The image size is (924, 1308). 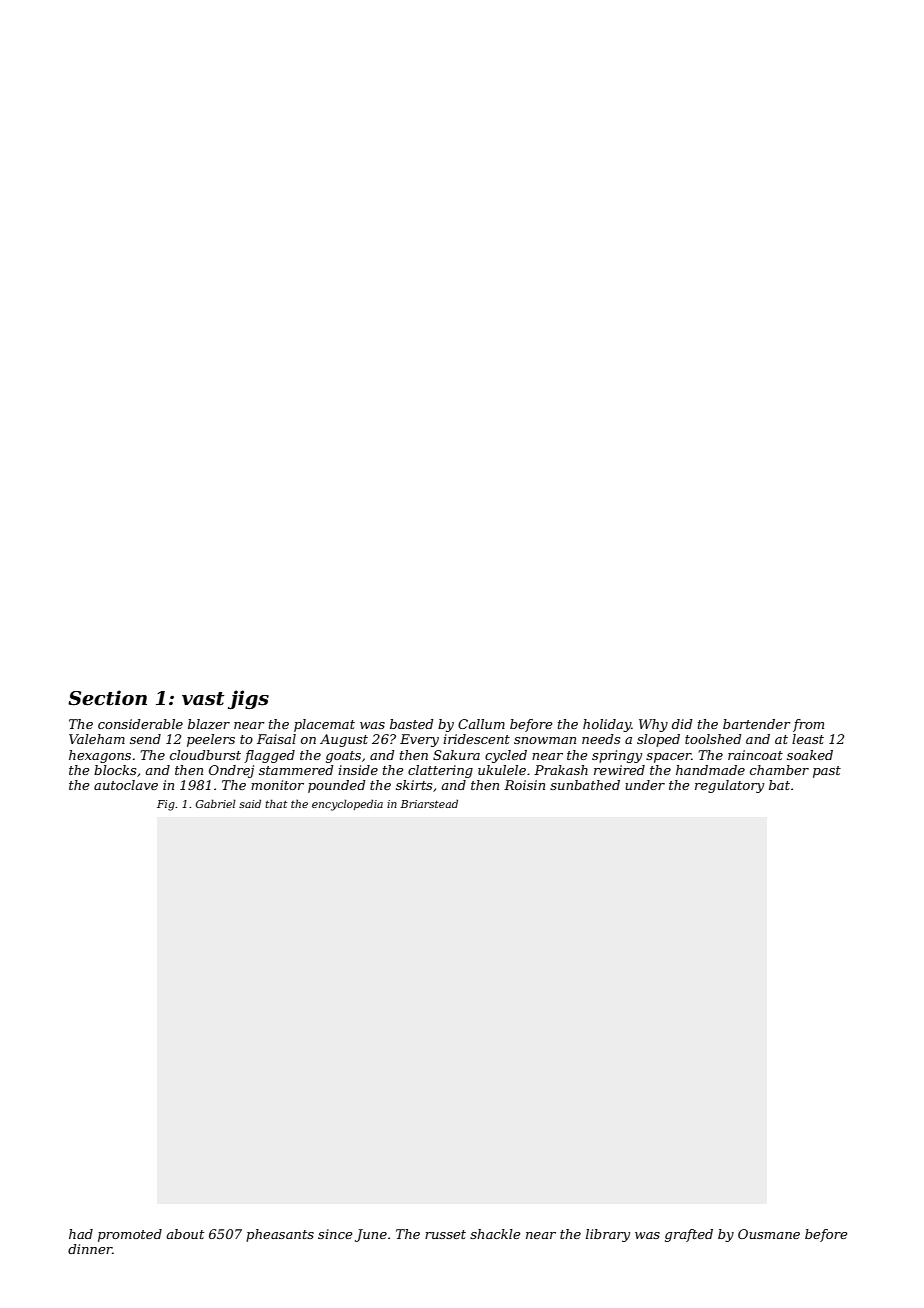 I want to click on since, so click(x=335, y=1234).
